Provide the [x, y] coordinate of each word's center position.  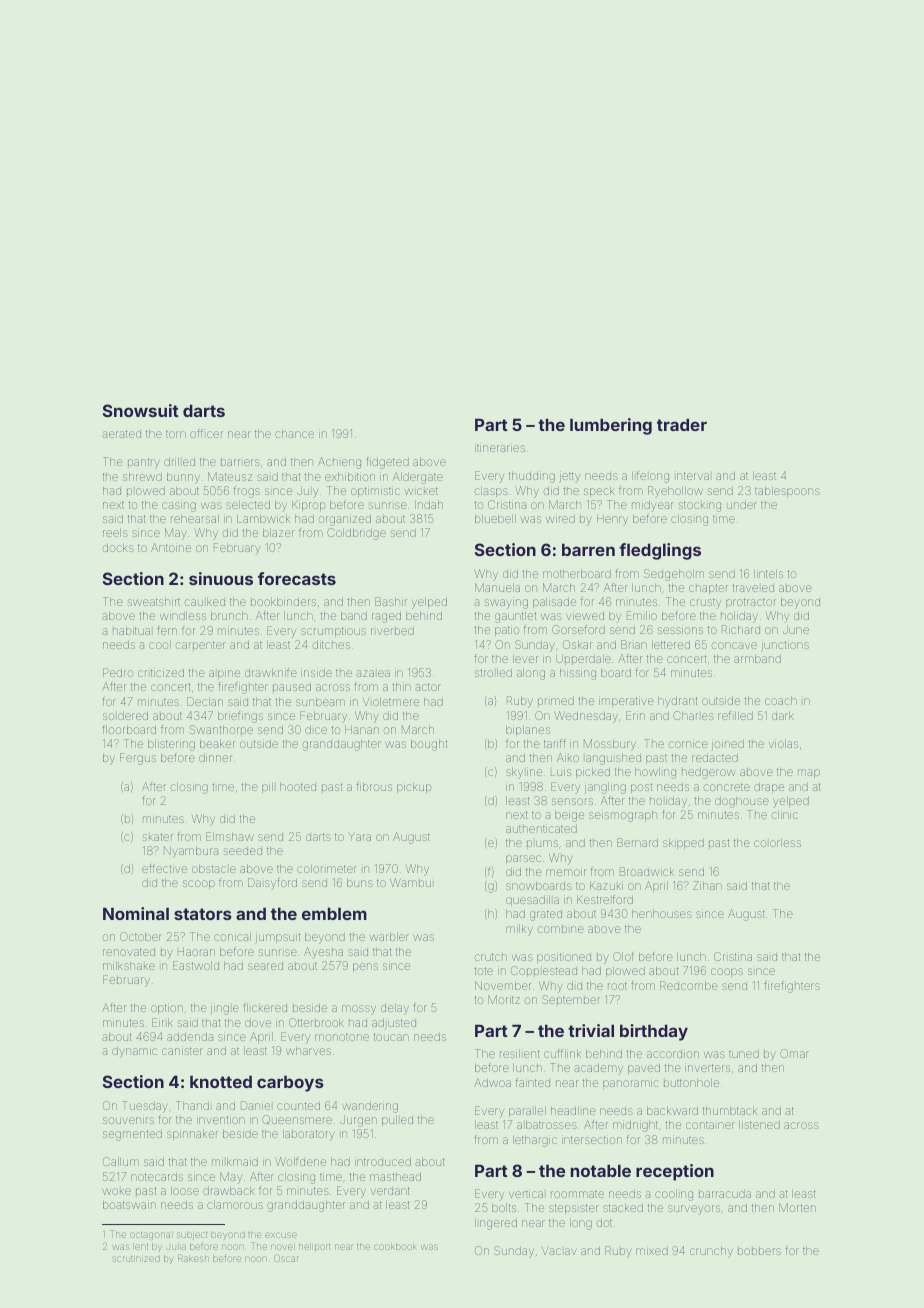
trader [682, 424]
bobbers [759, 1251]
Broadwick [646, 871]
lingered [496, 1224]
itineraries [500, 448]
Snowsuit [141, 410]
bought [429, 745]
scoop [199, 884]
